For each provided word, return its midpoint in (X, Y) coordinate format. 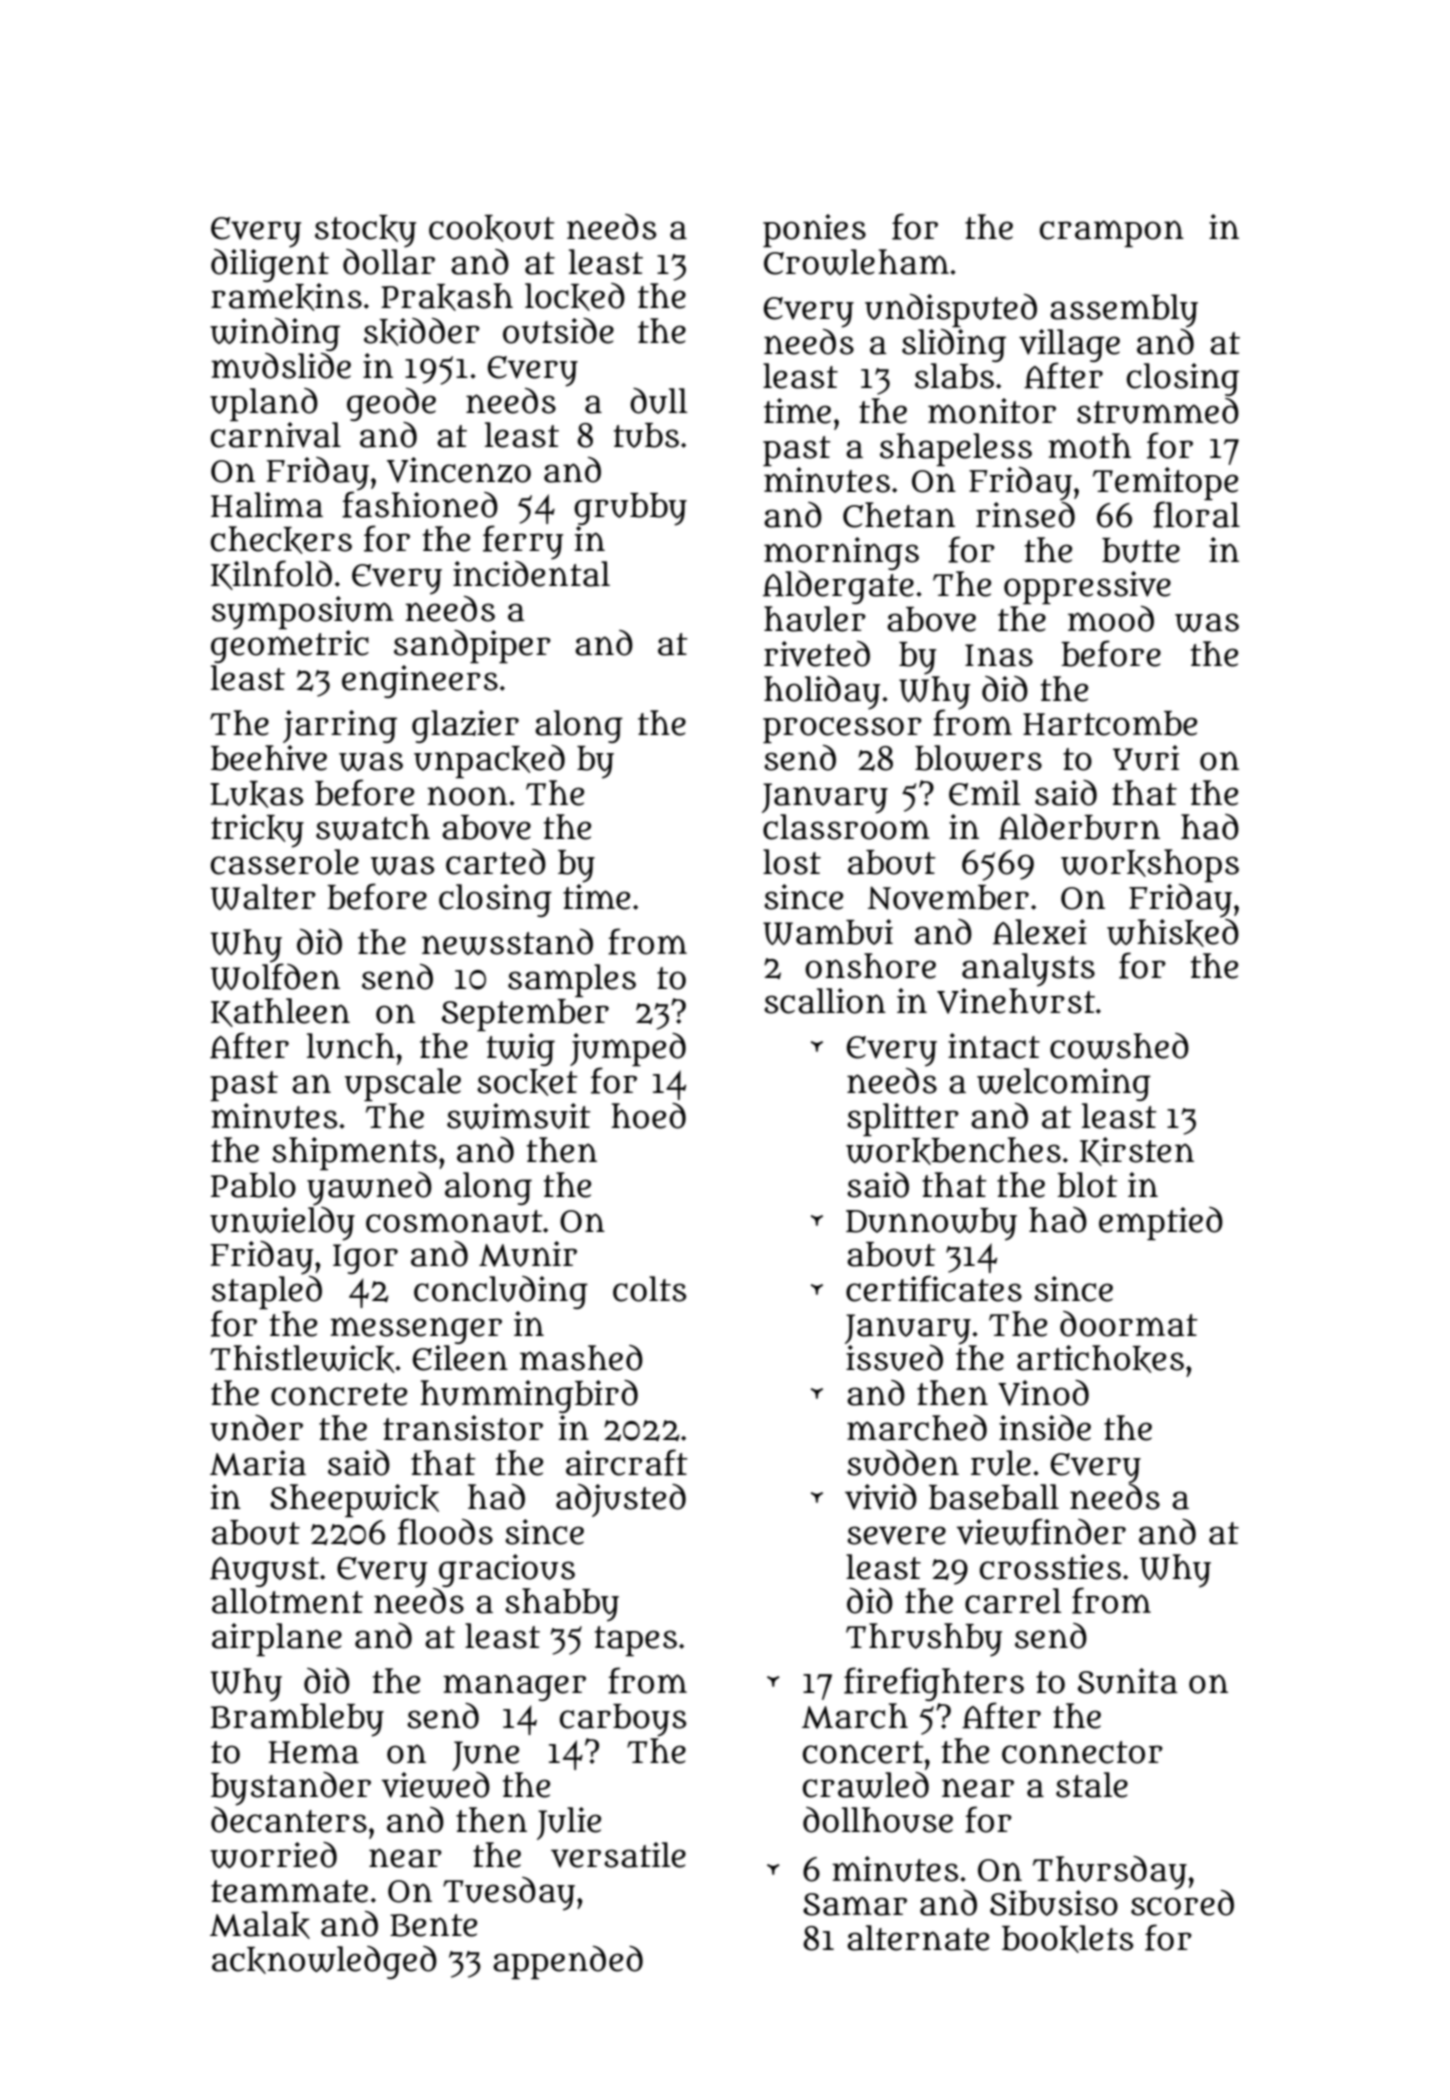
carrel (1013, 1601)
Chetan (899, 515)
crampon (1112, 233)
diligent (270, 265)
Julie (569, 1823)
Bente (433, 1925)
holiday (822, 693)
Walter (263, 897)
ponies (814, 230)
